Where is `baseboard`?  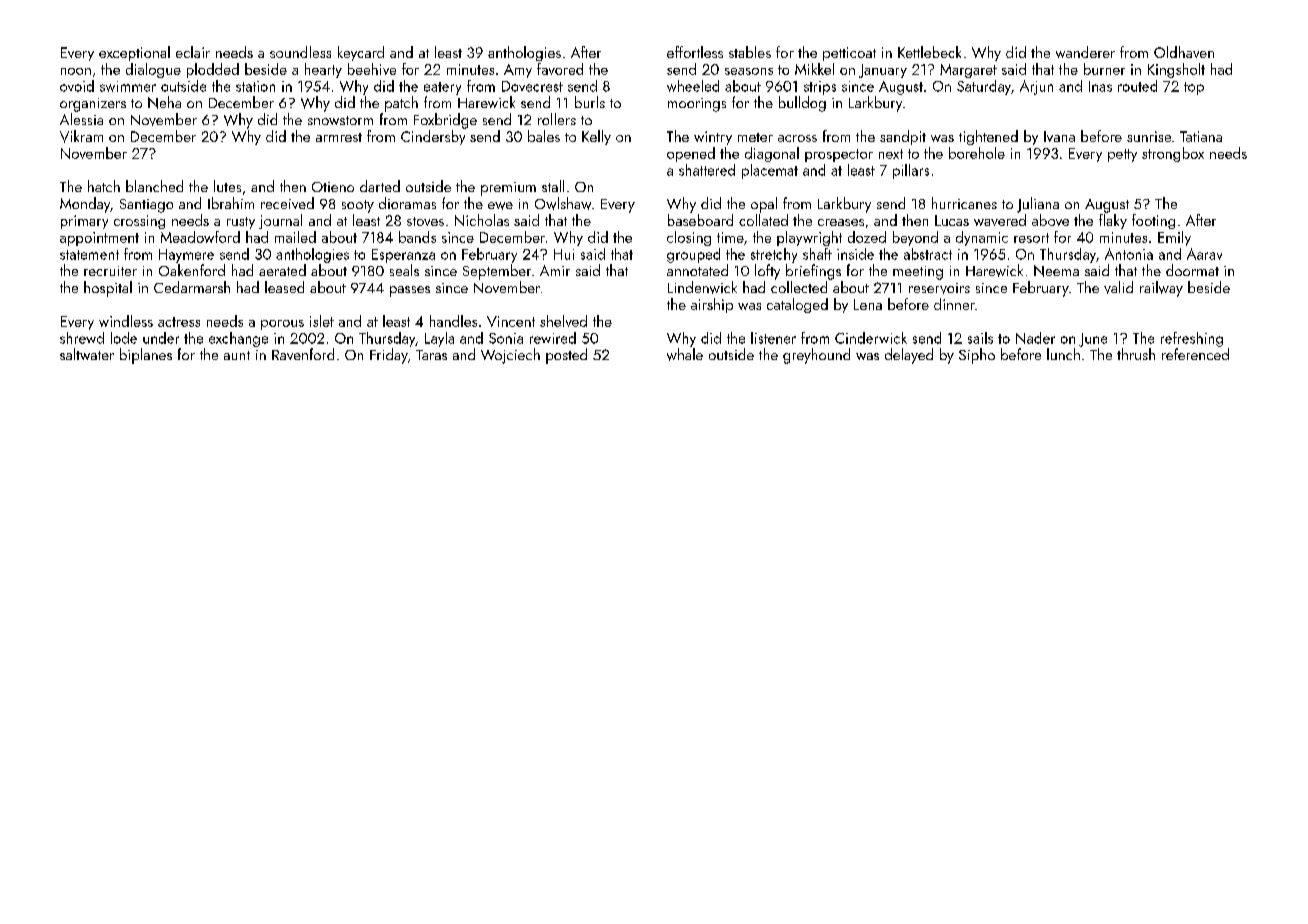
baseboard is located at coordinates (700, 220).
